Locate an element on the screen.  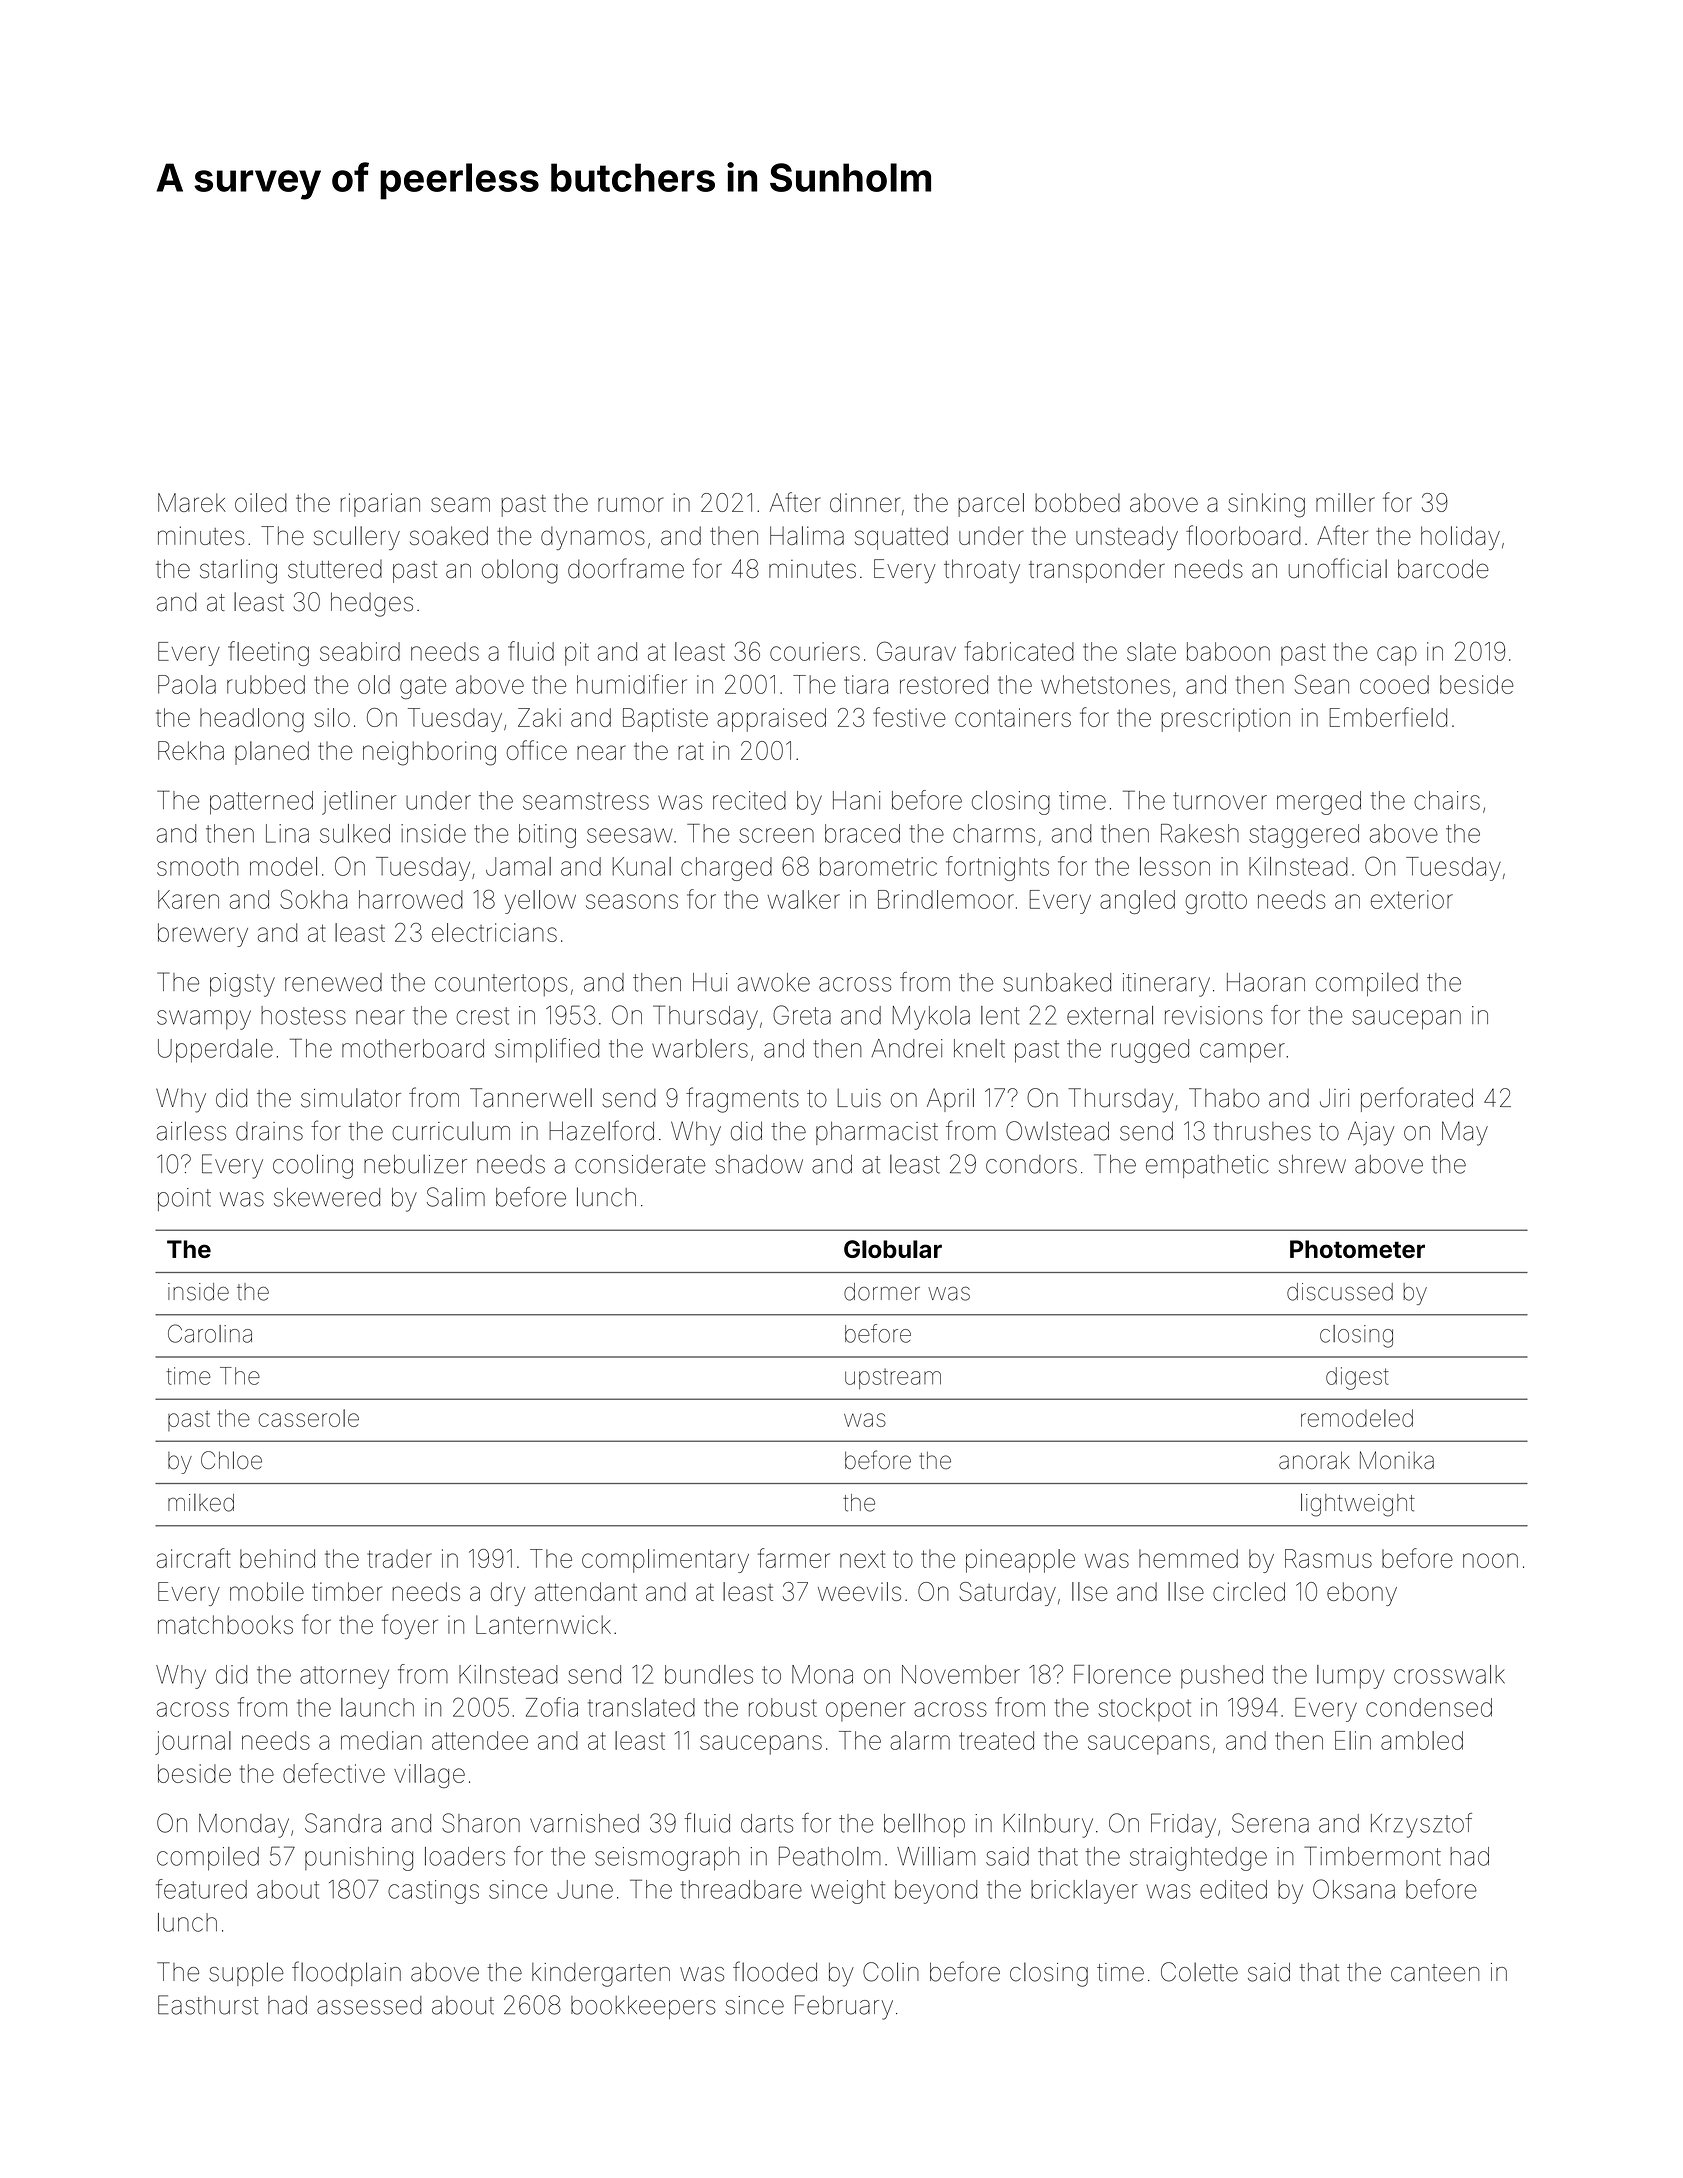
May is located at coordinates (1465, 1133).
